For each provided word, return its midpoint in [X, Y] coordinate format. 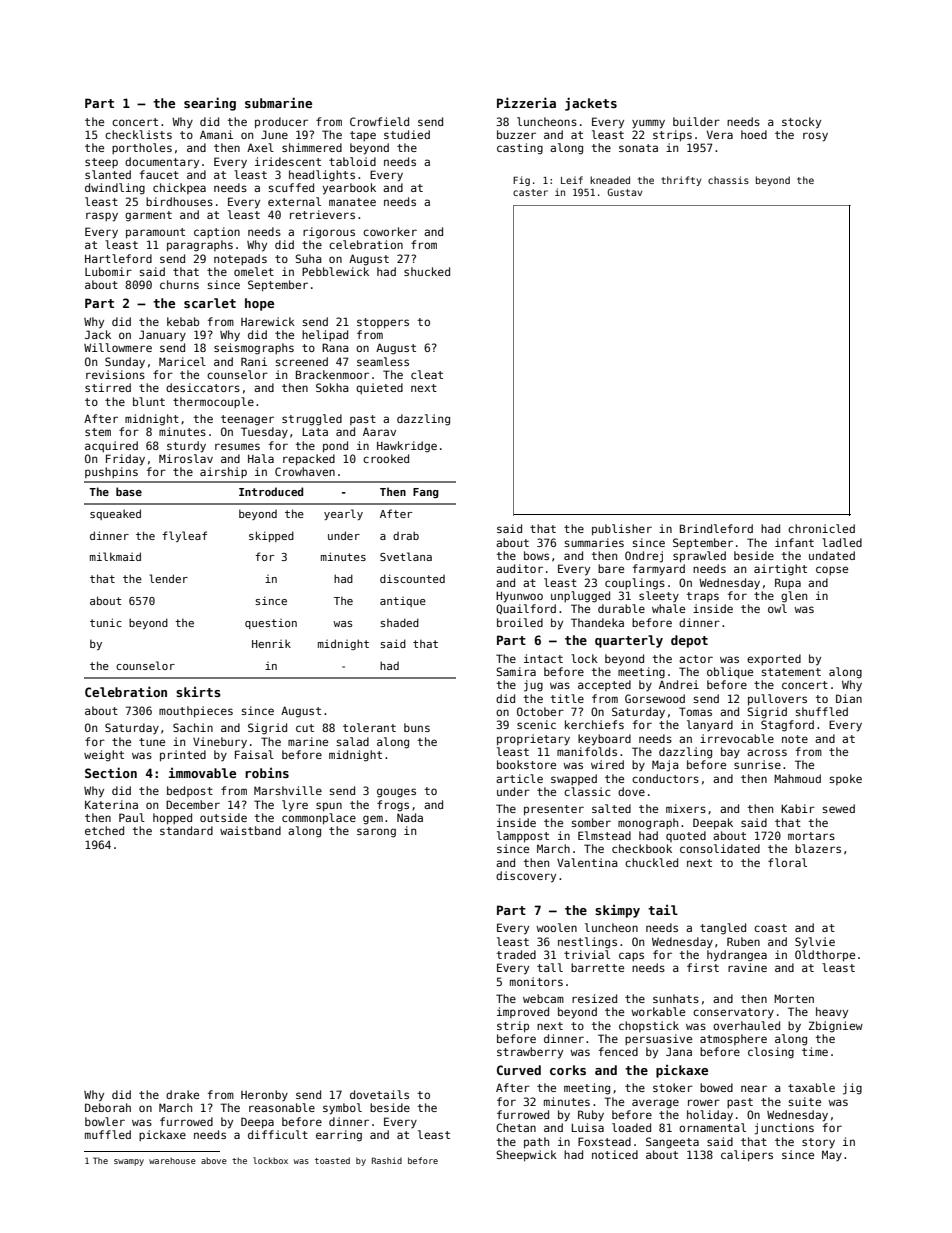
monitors [536, 981]
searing [210, 104]
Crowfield [379, 121]
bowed [716, 1087]
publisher [622, 530]
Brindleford [716, 528]
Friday [125, 460]
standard [186, 830]
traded [516, 954]
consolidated [720, 848]
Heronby [264, 1095]
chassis [728, 180]
